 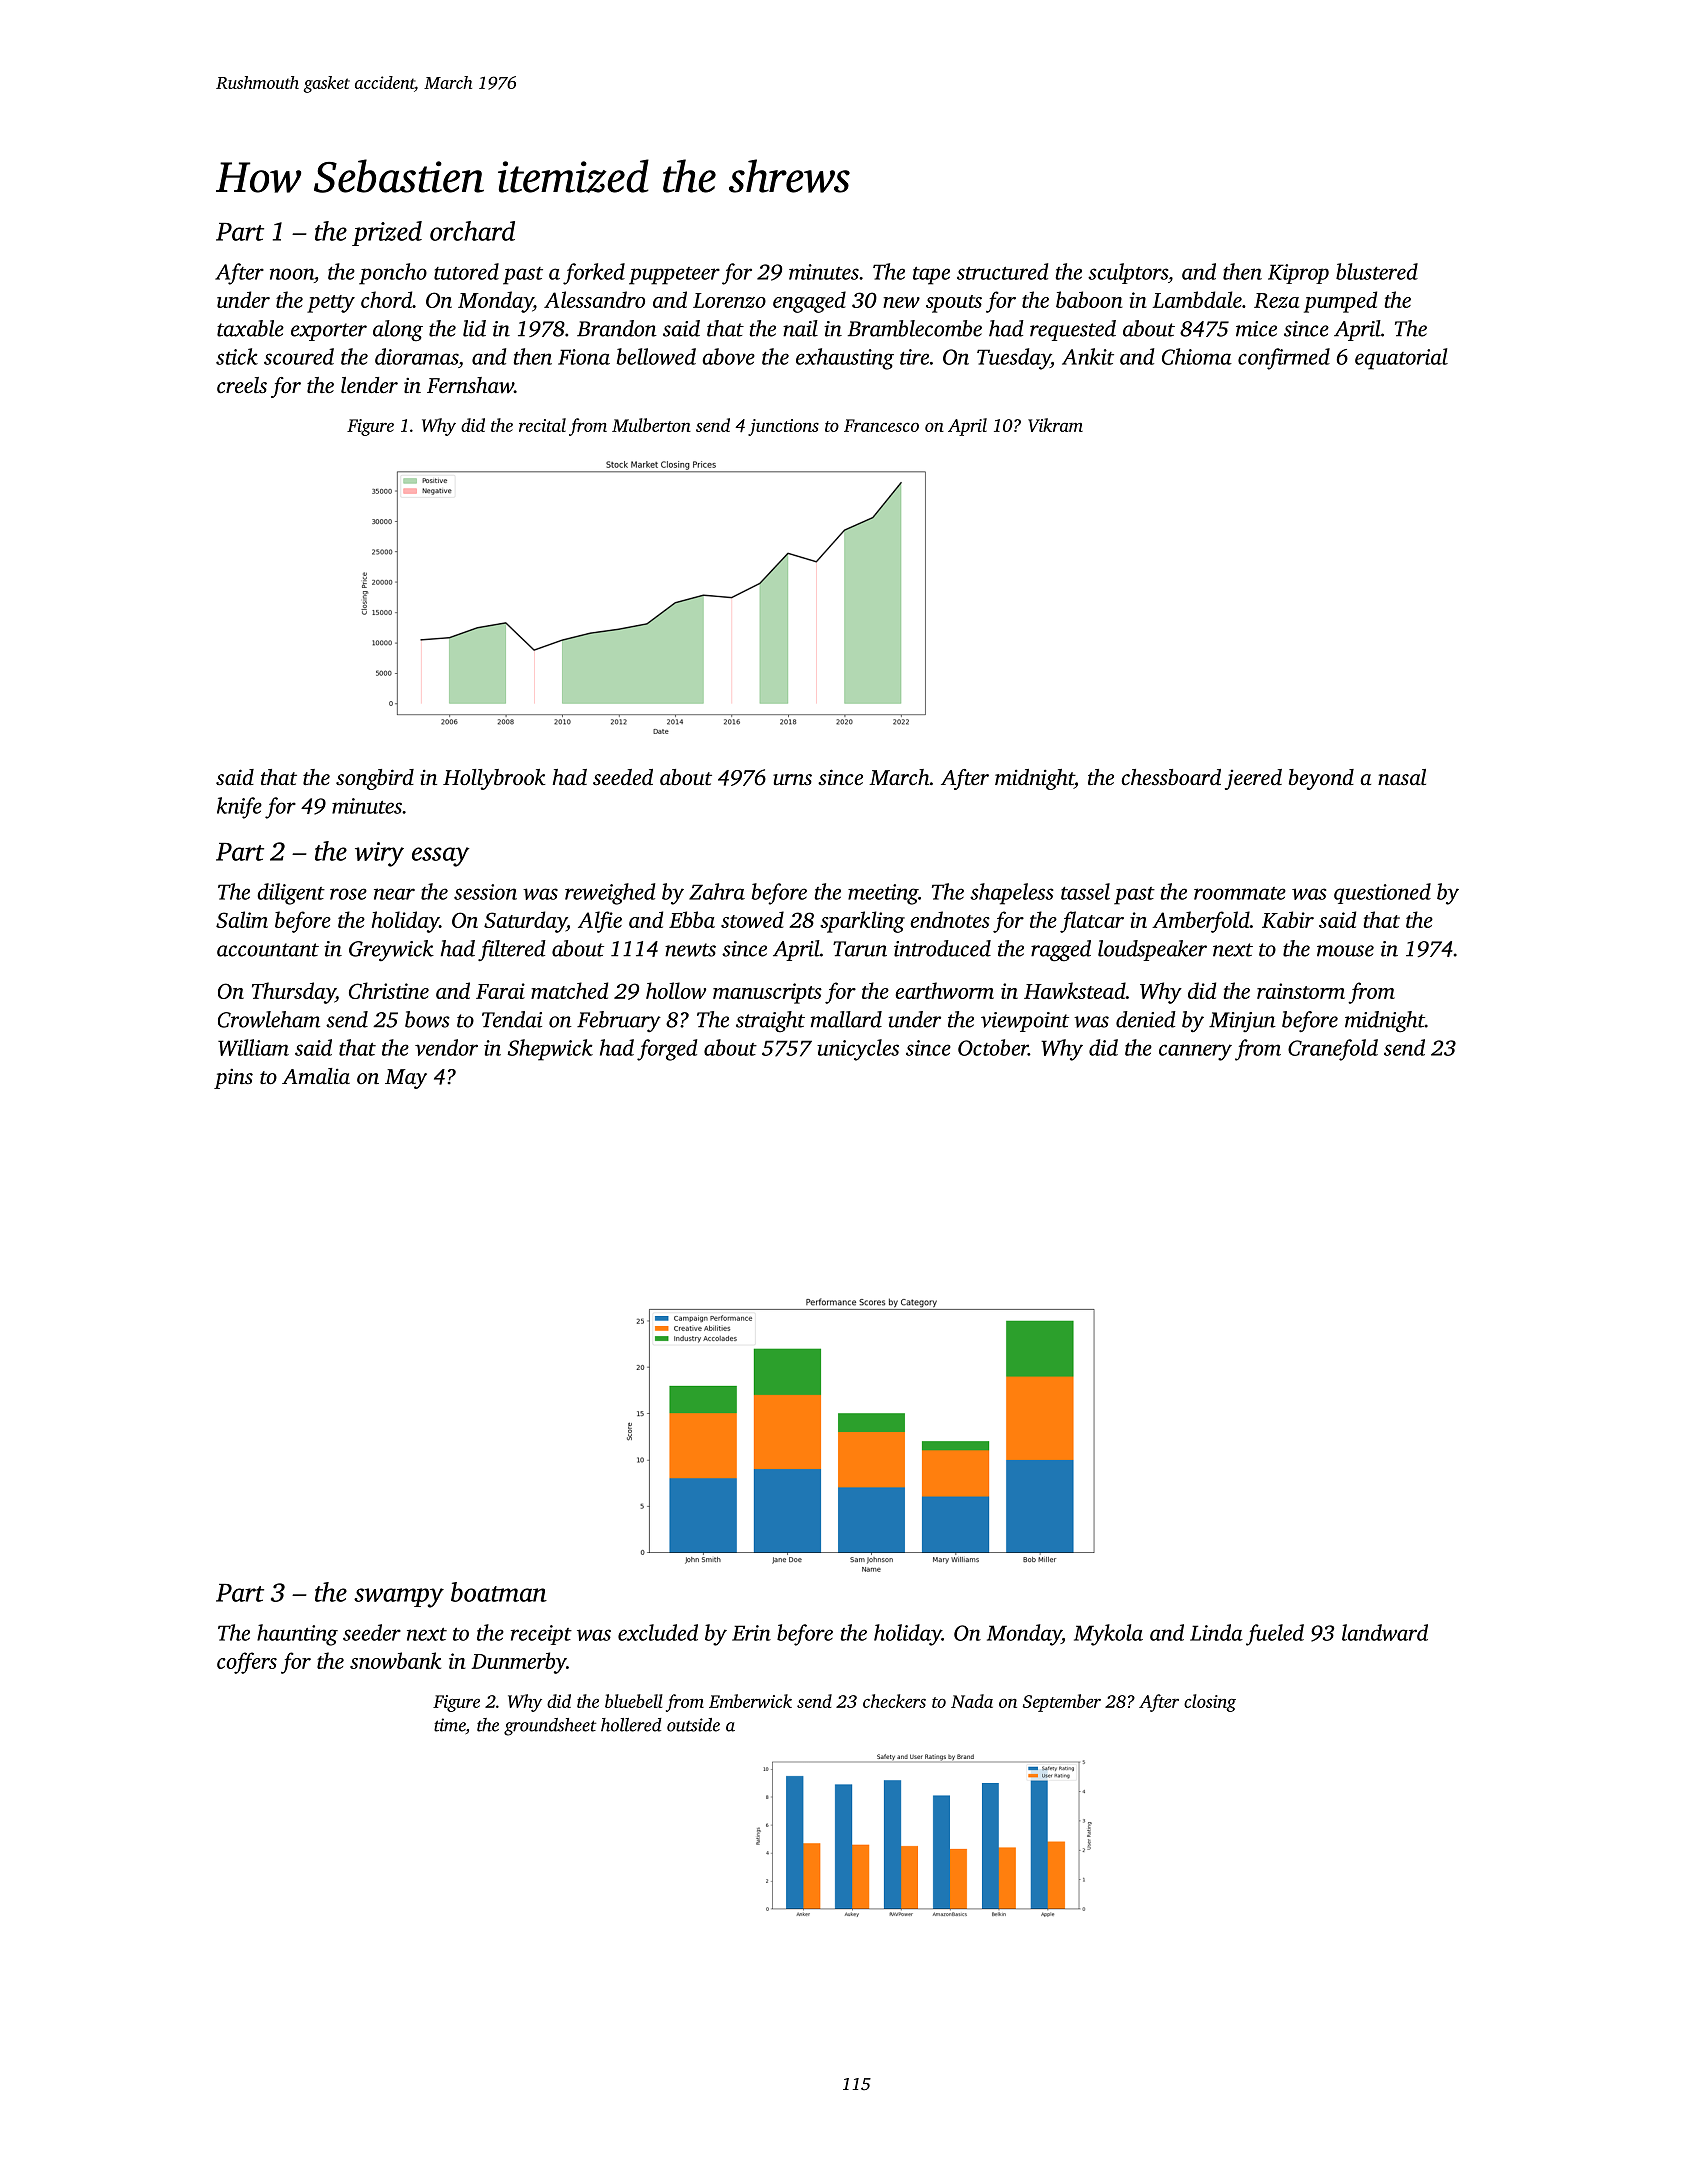 What do you see at coordinates (1025, 1022) in the page?
I see `viewpoint` at bounding box center [1025, 1022].
